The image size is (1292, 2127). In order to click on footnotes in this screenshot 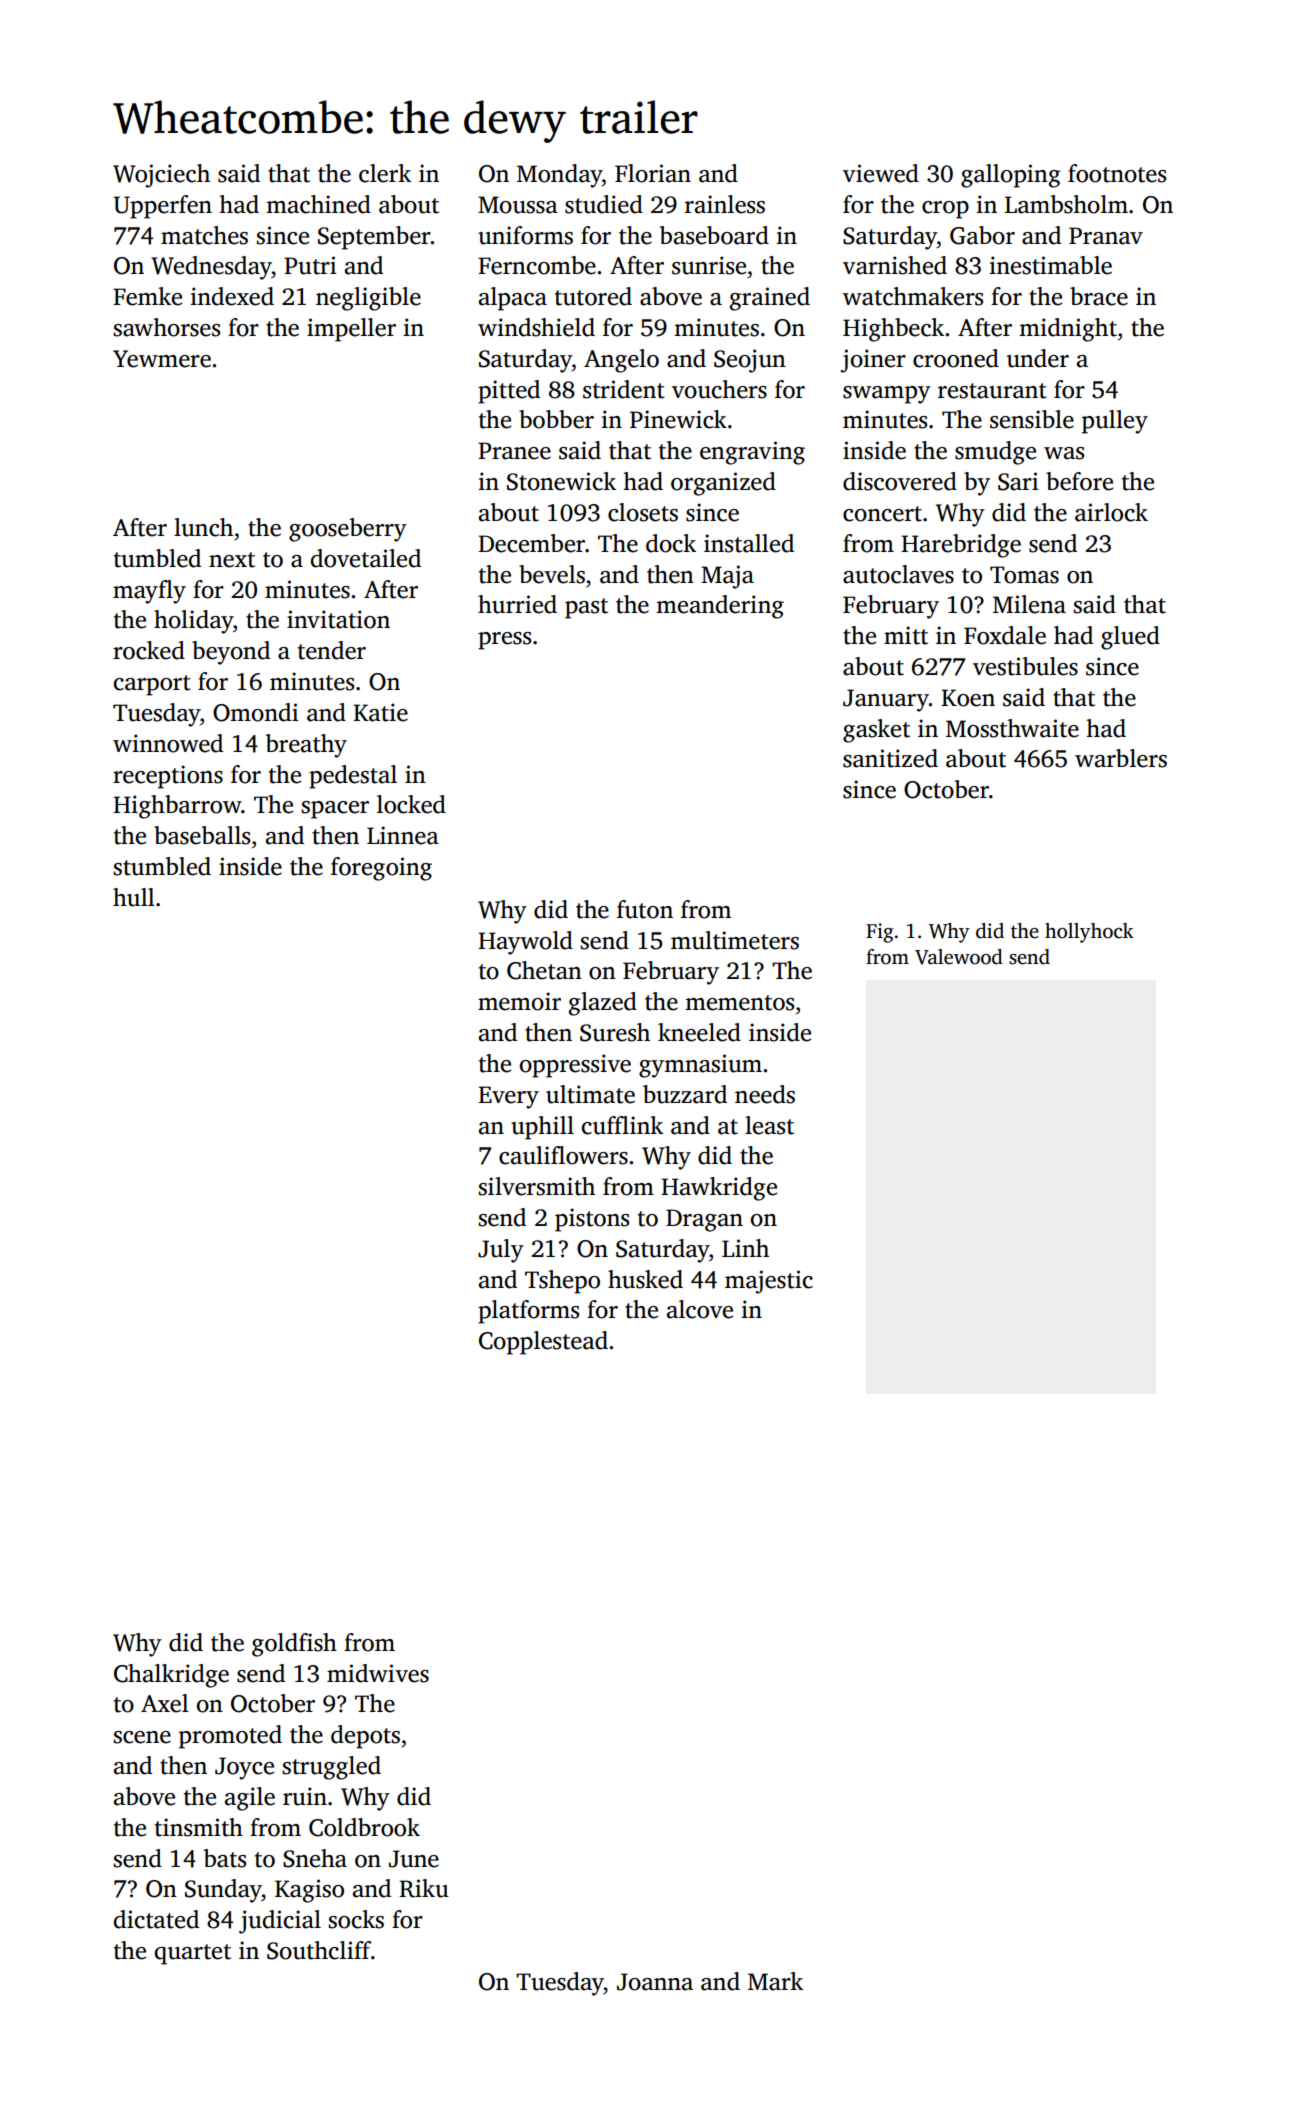, I will do `click(1117, 173)`.
